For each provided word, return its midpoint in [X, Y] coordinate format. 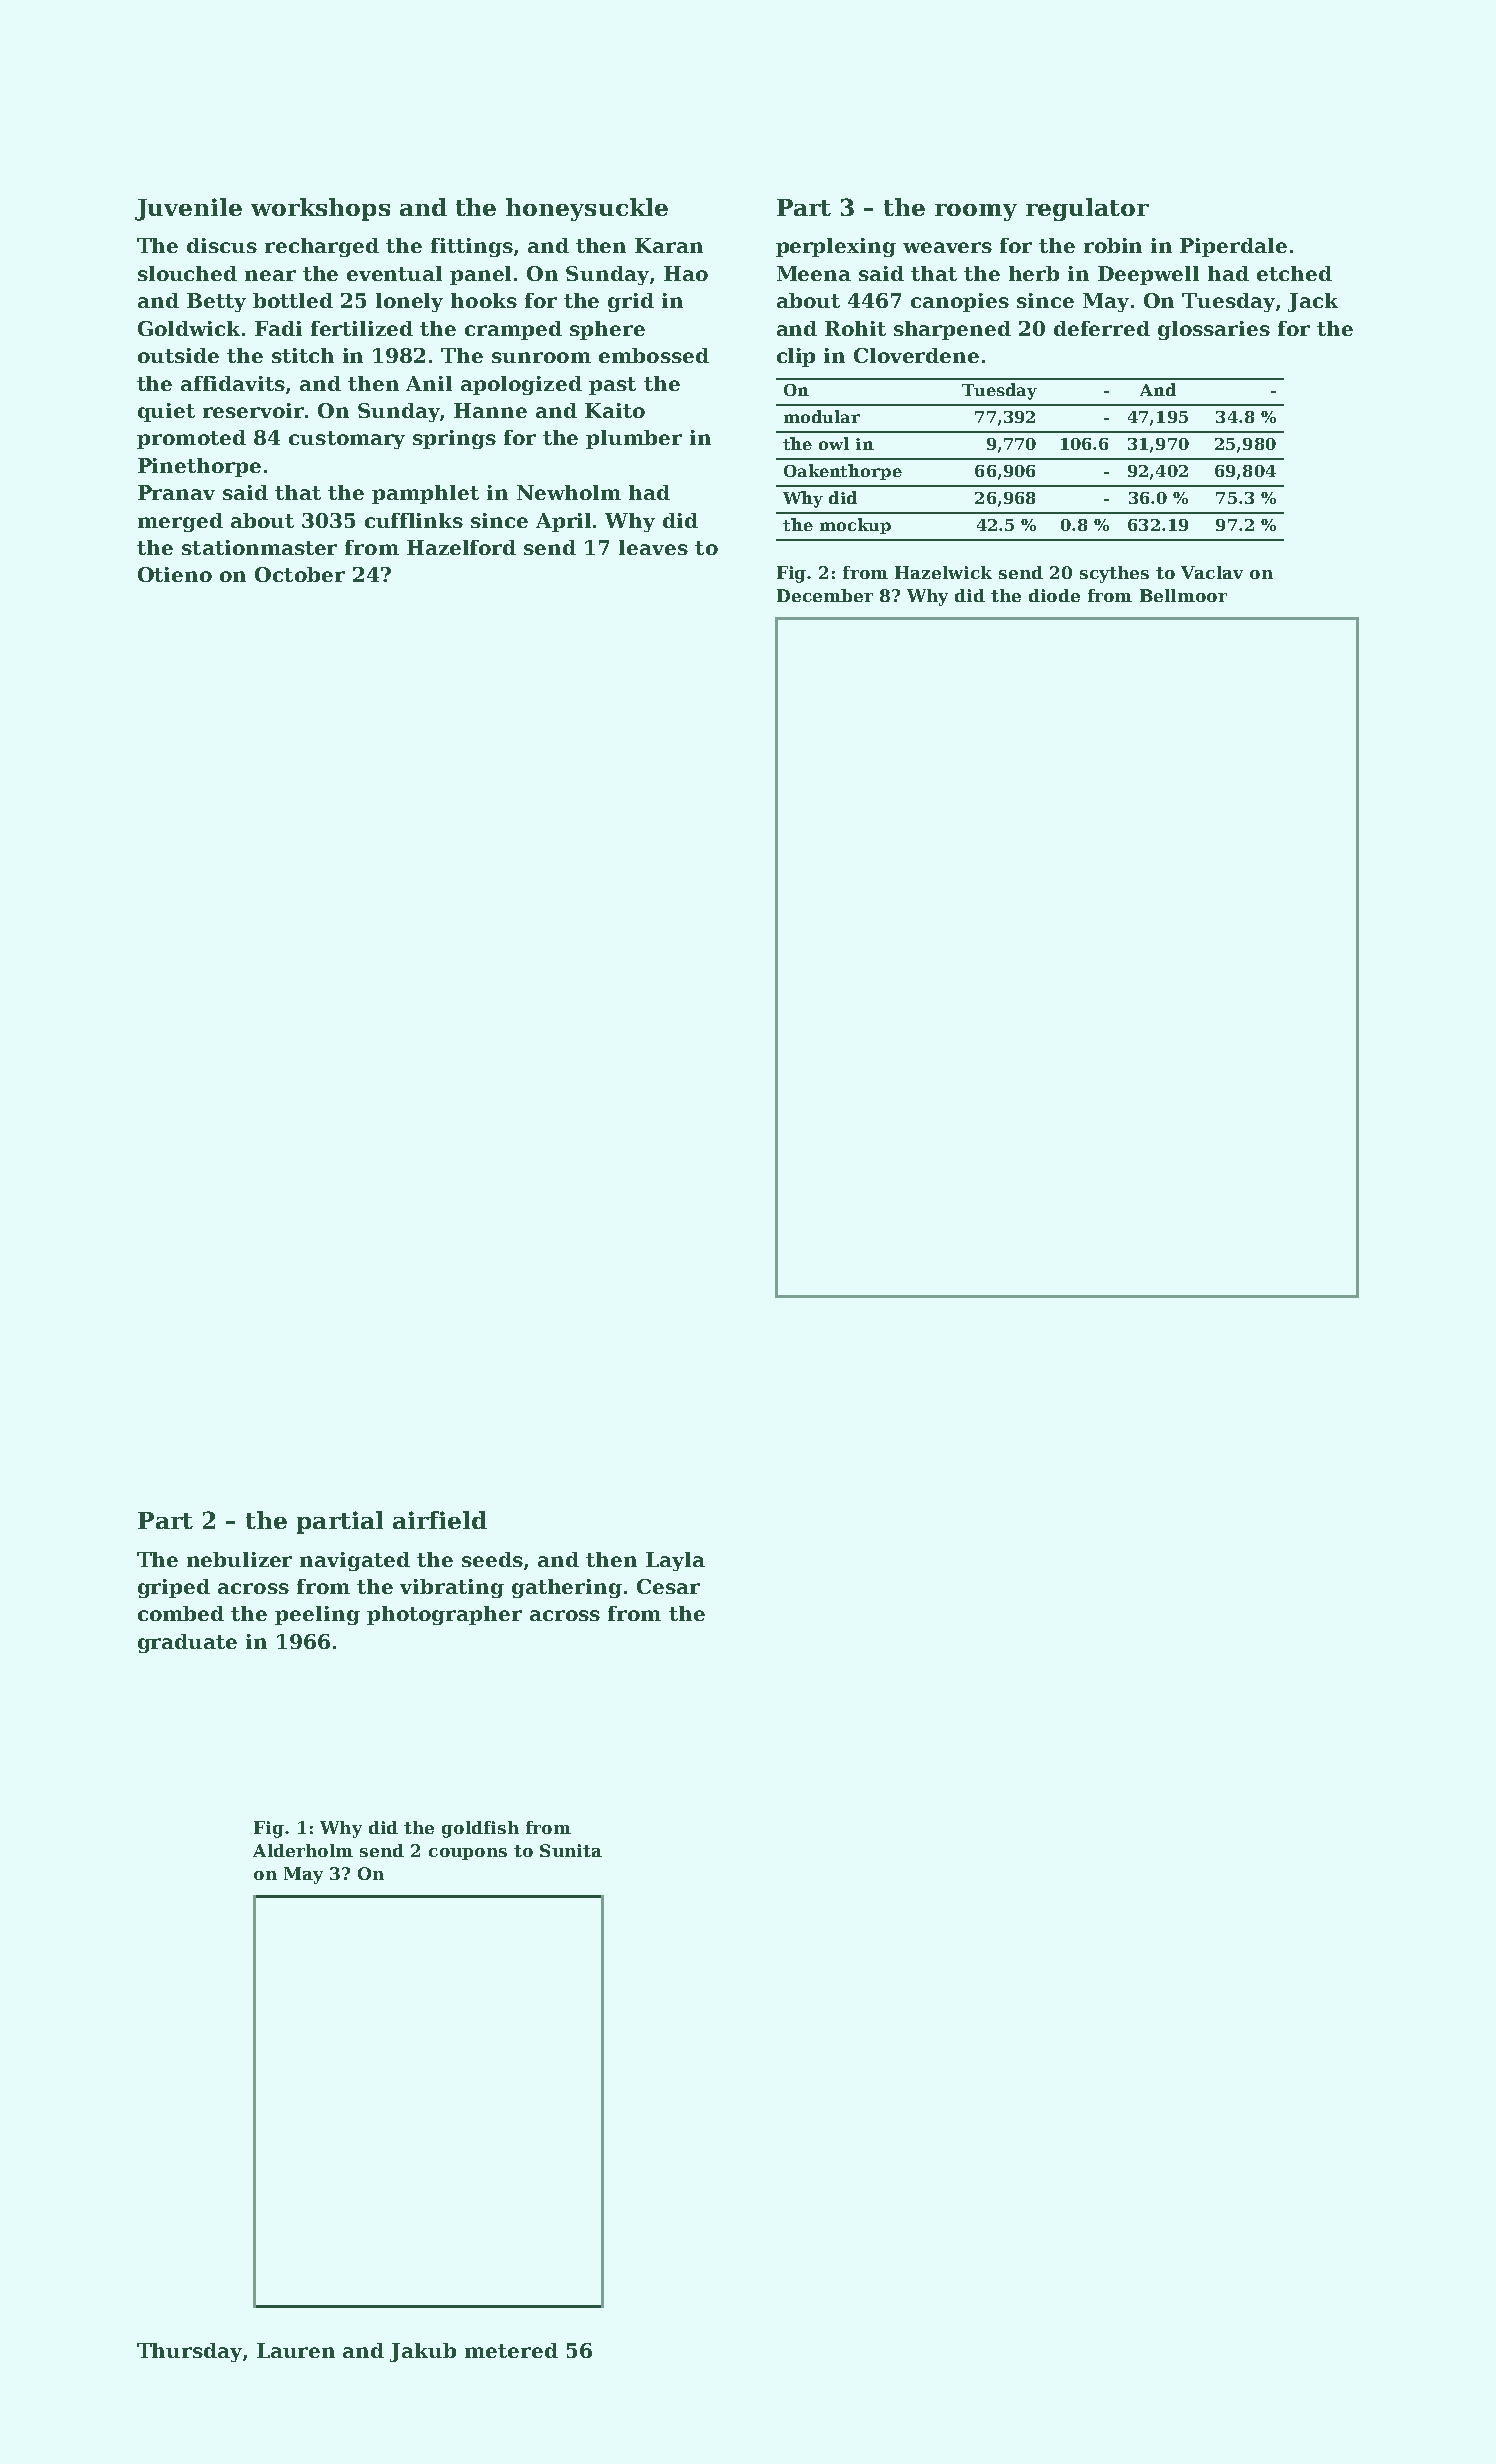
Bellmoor [1183, 595]
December [825, 595]
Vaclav [1212, 572]
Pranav [176, 492]
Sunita [571, 1850]
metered [511, 2350]
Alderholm [303, 1850]
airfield [440, 1520]
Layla [675, 1561]
